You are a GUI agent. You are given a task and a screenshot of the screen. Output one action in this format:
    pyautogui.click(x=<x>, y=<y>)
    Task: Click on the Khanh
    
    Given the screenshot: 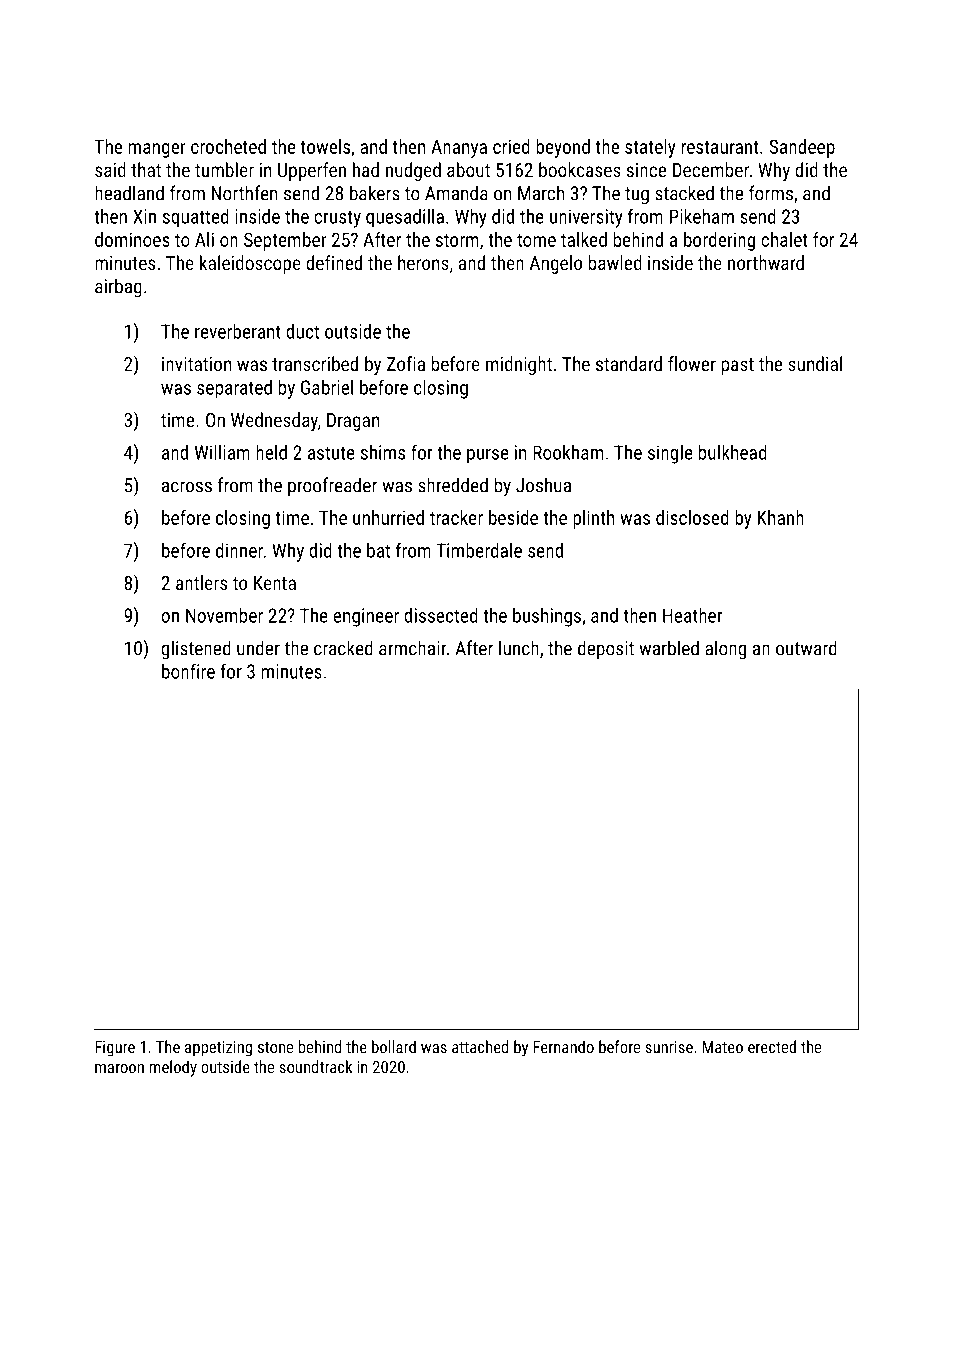 What is the action you would take?
    pyautogui.click(x=780, y=517)
